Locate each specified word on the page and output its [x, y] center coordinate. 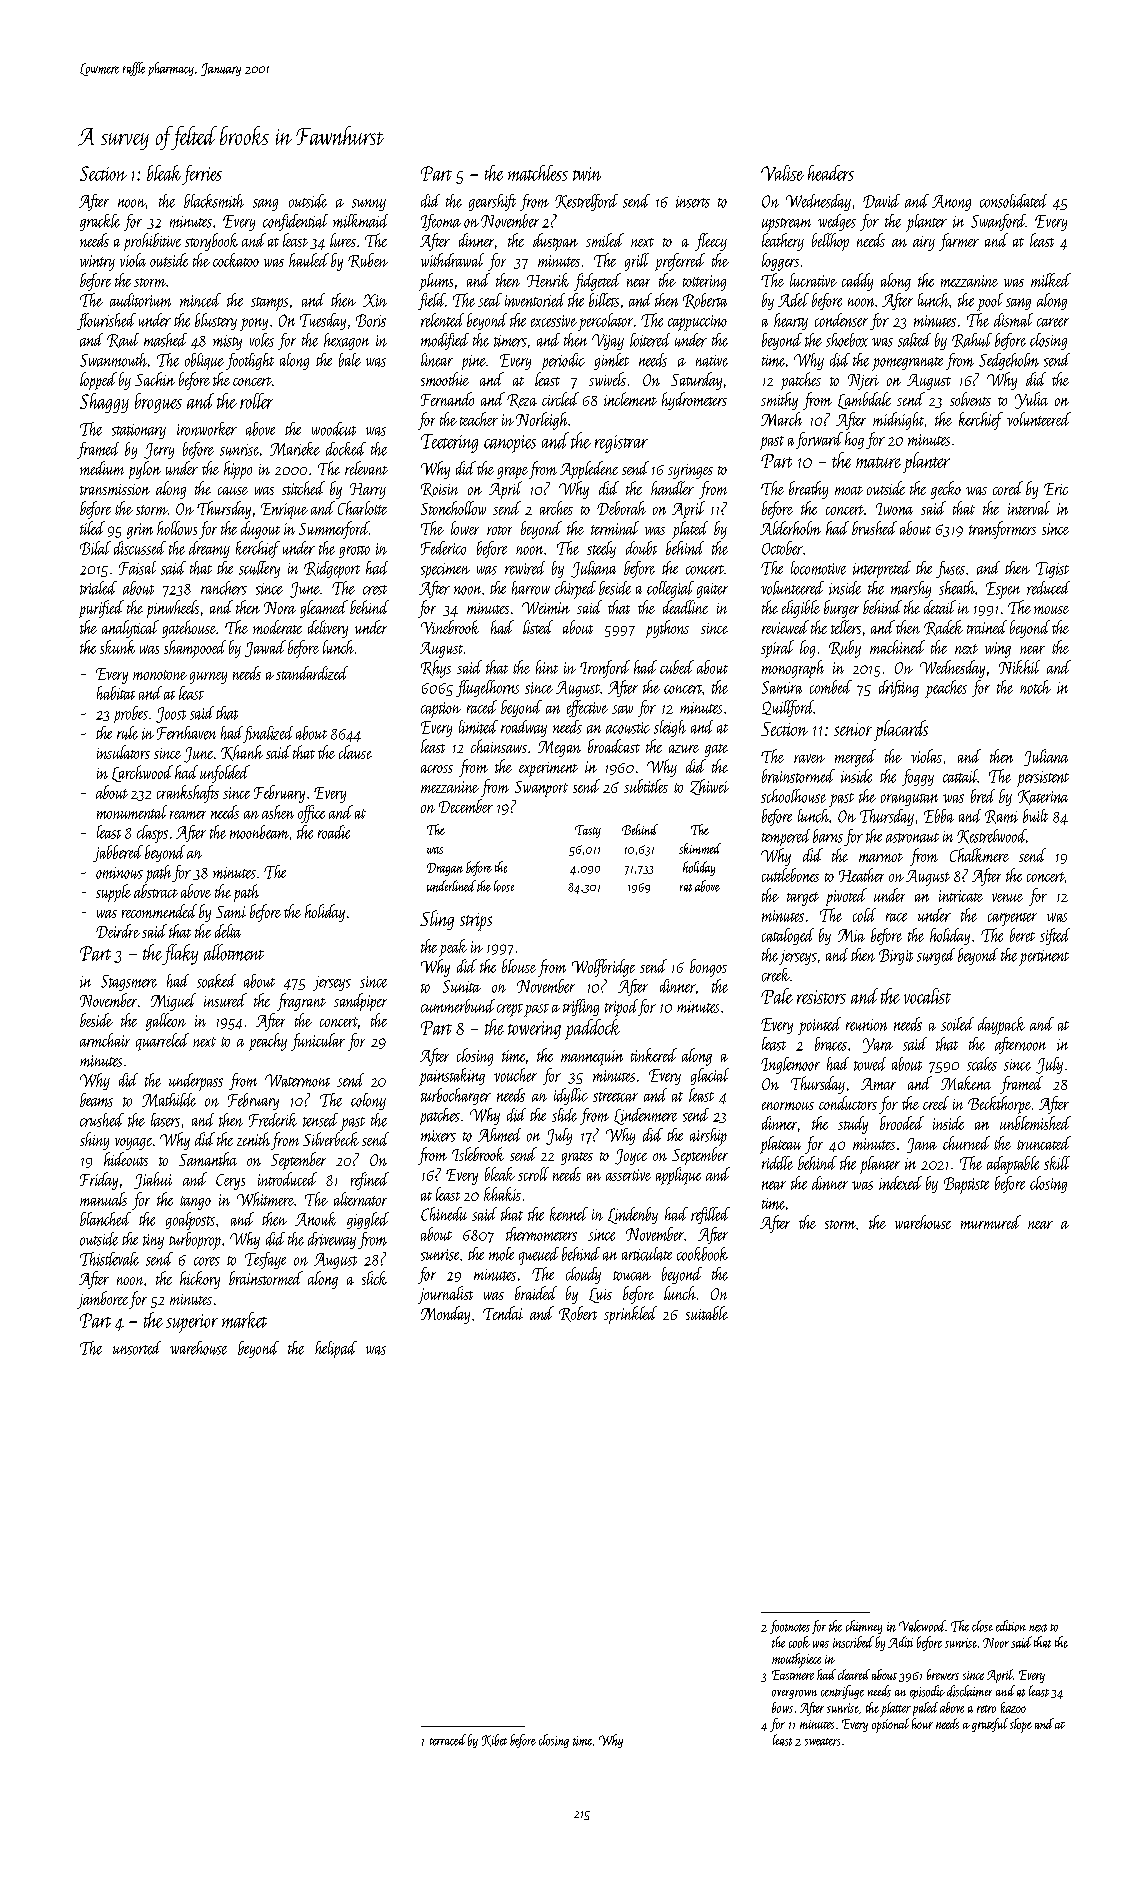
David [881, 201]
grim [140, 531]
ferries [202, 175]
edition [1011, 1626]
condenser [841, 320]
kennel [569, 1214]
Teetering [449, 443]
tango [195, 1203]
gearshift [492, 202]
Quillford [788, 708]
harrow [531, 588]
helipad [336, 1349]
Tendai [503, 1313]
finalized [268, 734]
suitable [707, 1313]
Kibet [494, 1740]
